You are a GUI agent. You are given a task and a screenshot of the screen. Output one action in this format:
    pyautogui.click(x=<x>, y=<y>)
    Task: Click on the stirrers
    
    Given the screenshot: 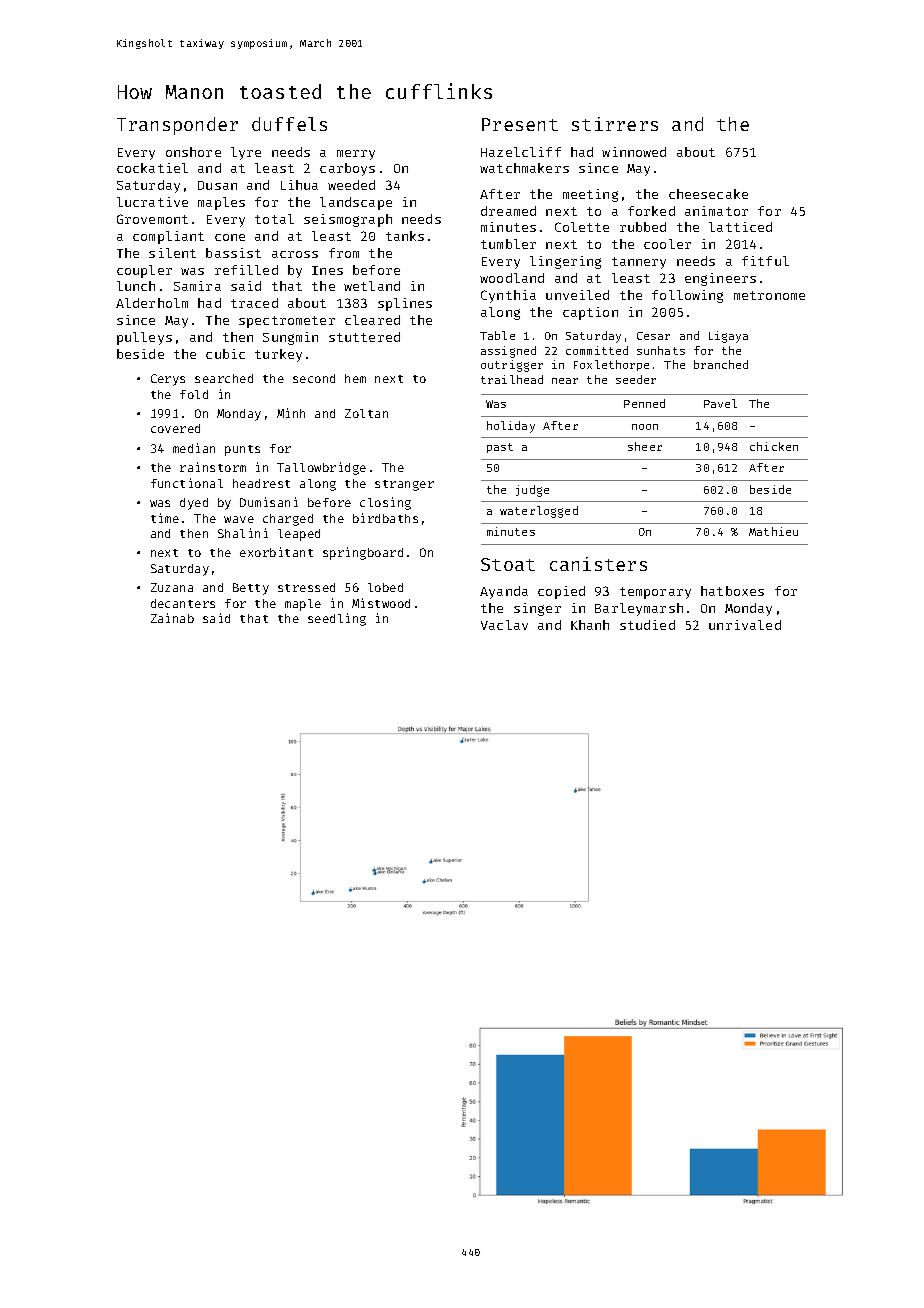 What is the action you would take?
    pyautogui.click(x=615, y=124)
